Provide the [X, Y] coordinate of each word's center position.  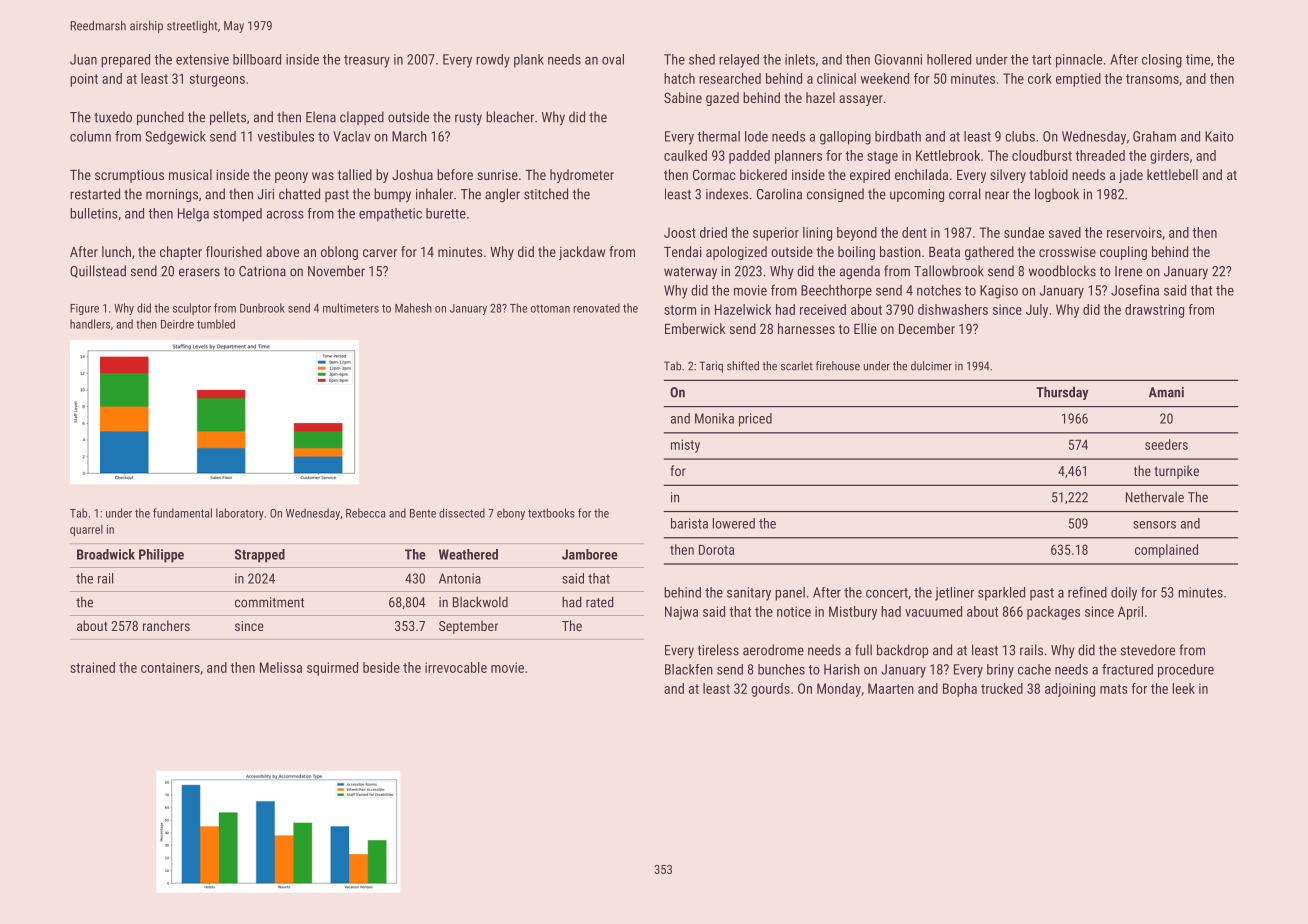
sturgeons [217, 80]
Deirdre [177, 324]
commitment [269, 602]
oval [613, 59]
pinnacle [1079, 61]
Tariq [711, 367]
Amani [1166, 392]
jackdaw [582, 253]
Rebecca [365, 513]
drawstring [1154, 311]
